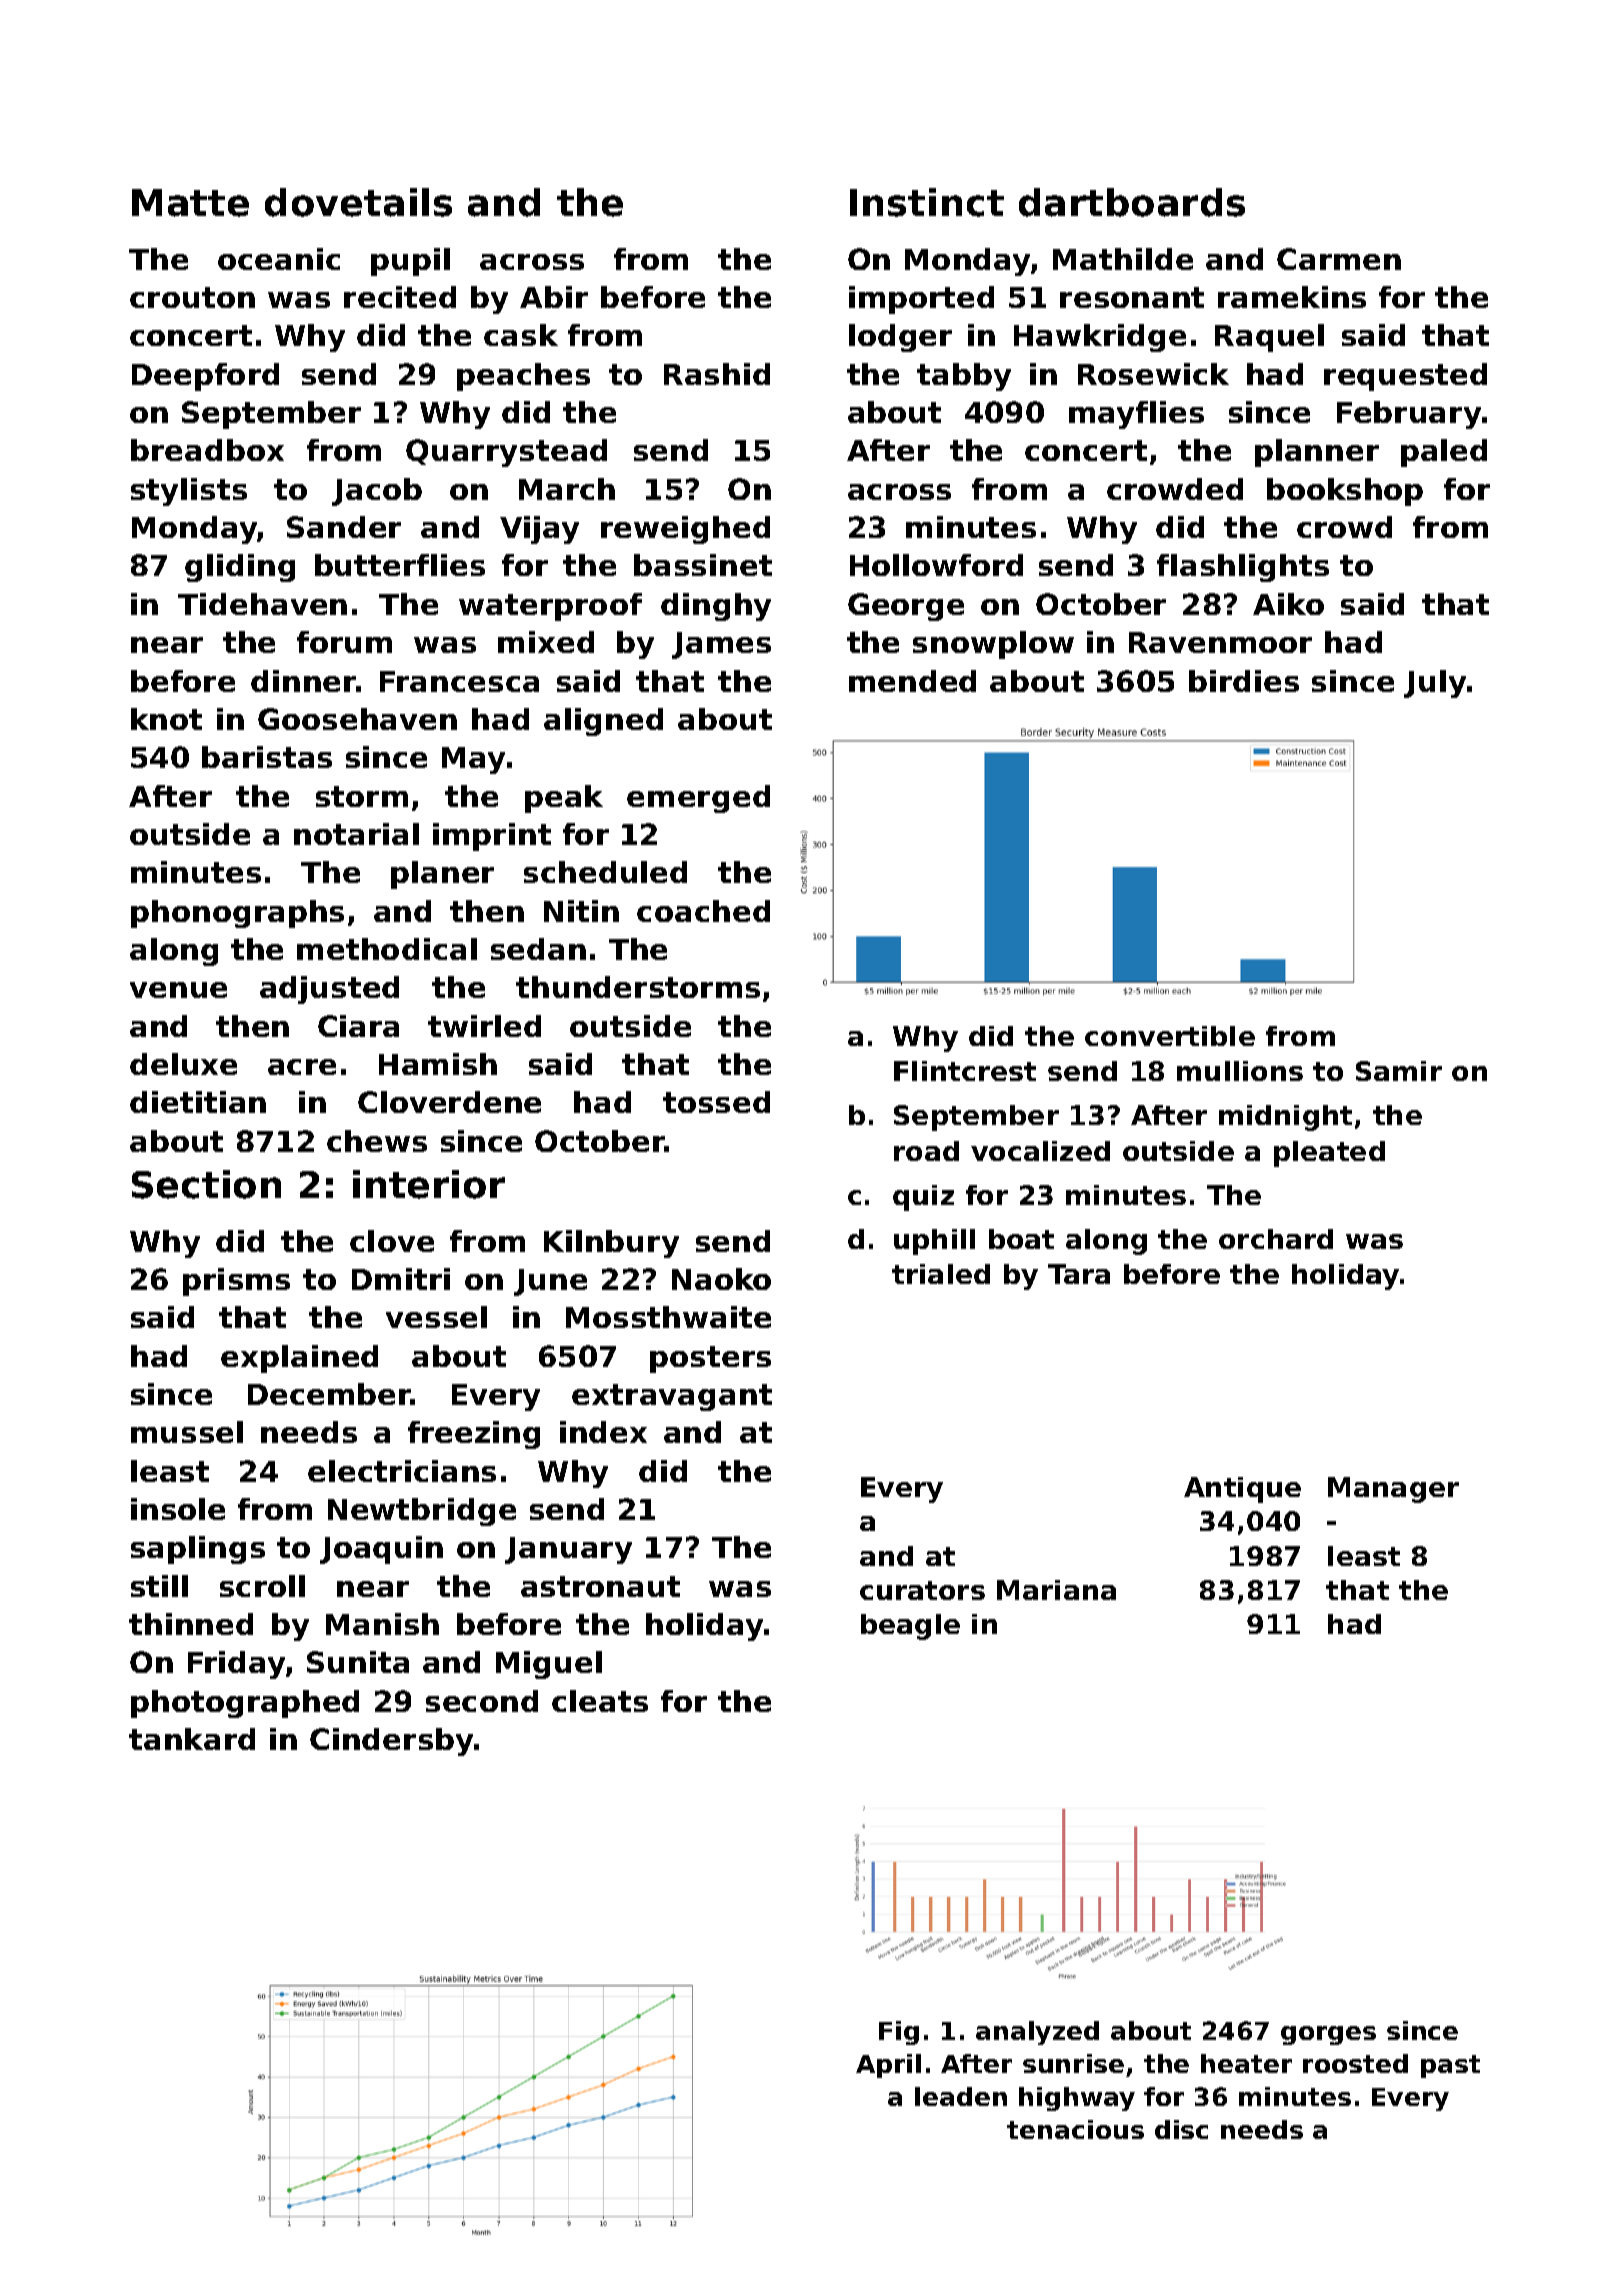 This image has height=2292, width=1620. What do you see at coordinates (927, 202) in the image?
I see `Instinct` at bounding box center [927, 202].
